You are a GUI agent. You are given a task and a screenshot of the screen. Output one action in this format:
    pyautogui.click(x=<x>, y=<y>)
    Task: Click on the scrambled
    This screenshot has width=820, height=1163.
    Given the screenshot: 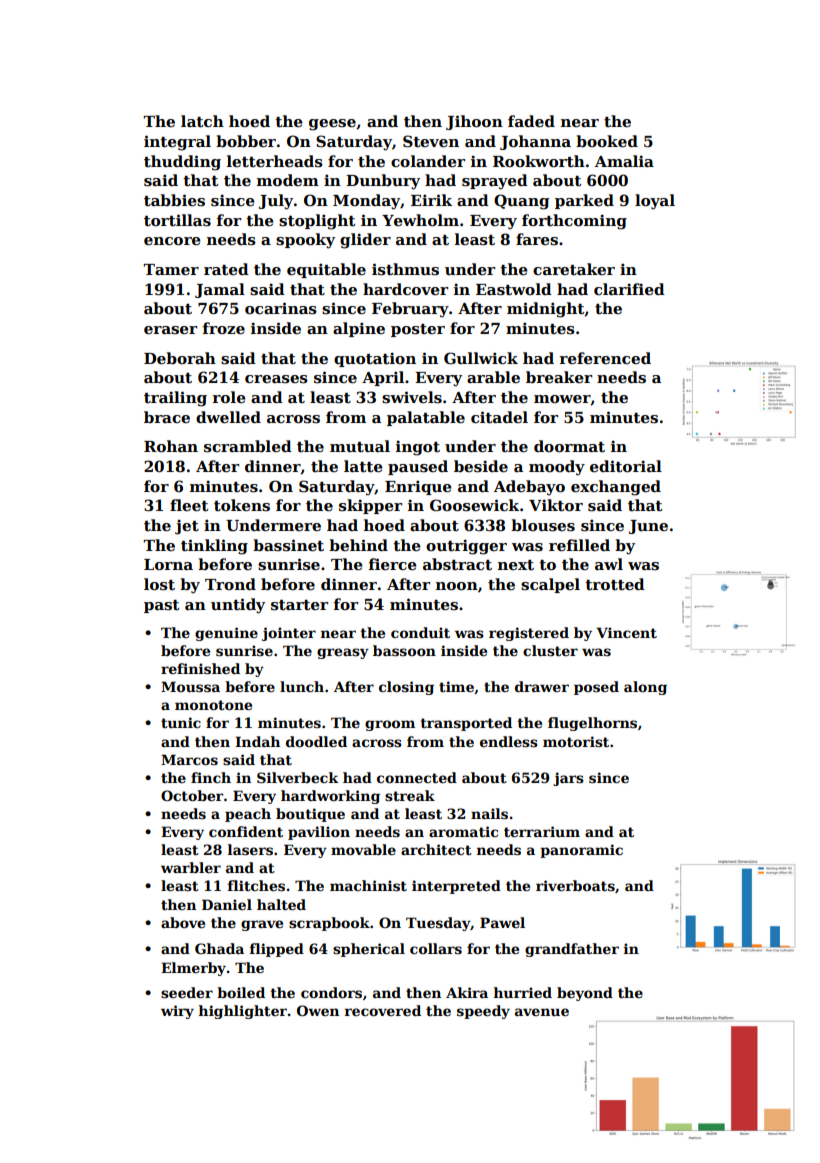 What is the action you would take?
    pyautogui.click(x=248, y=446)
